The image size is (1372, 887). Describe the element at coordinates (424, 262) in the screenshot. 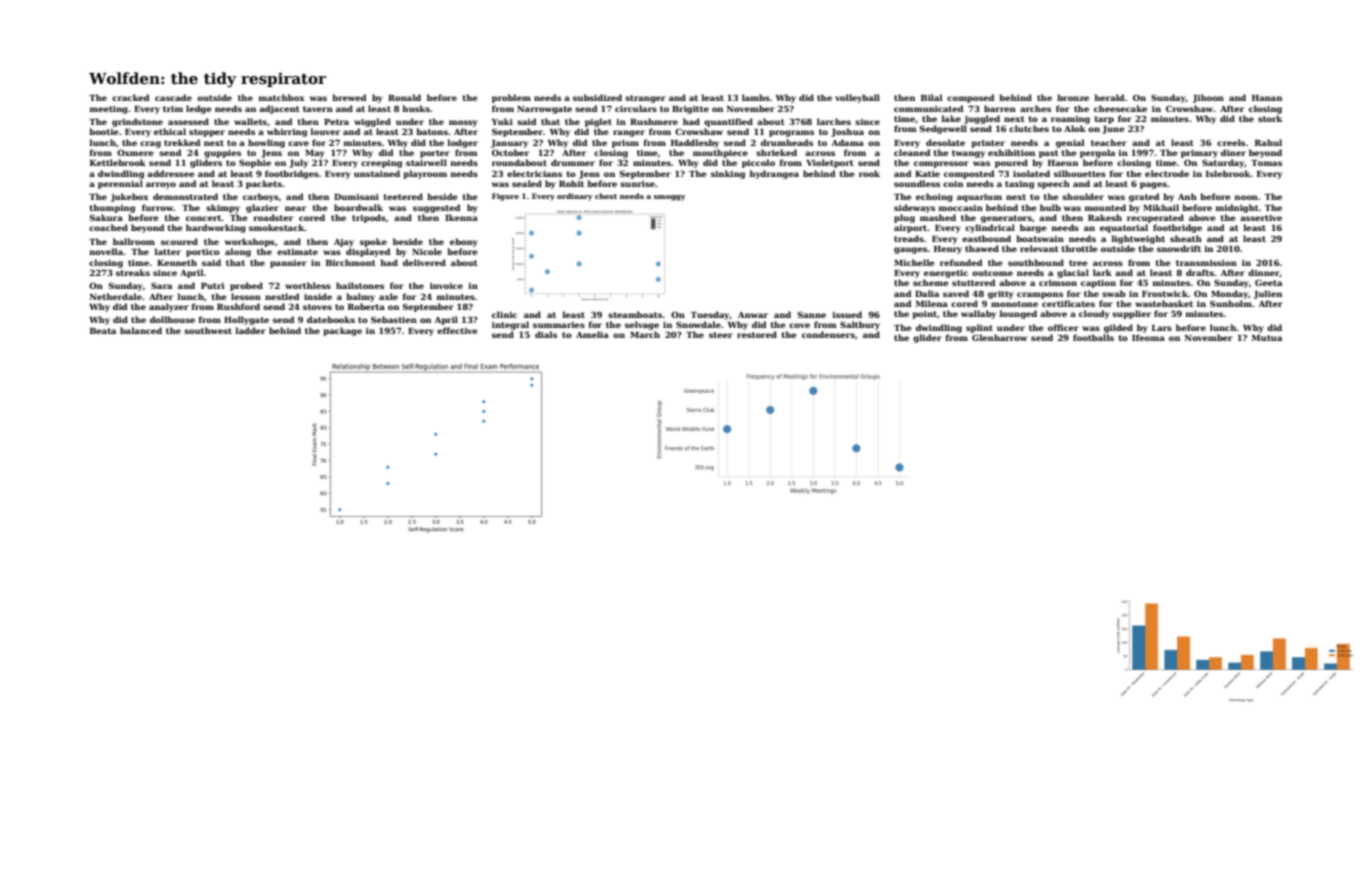

I see `delivered` at that location.
